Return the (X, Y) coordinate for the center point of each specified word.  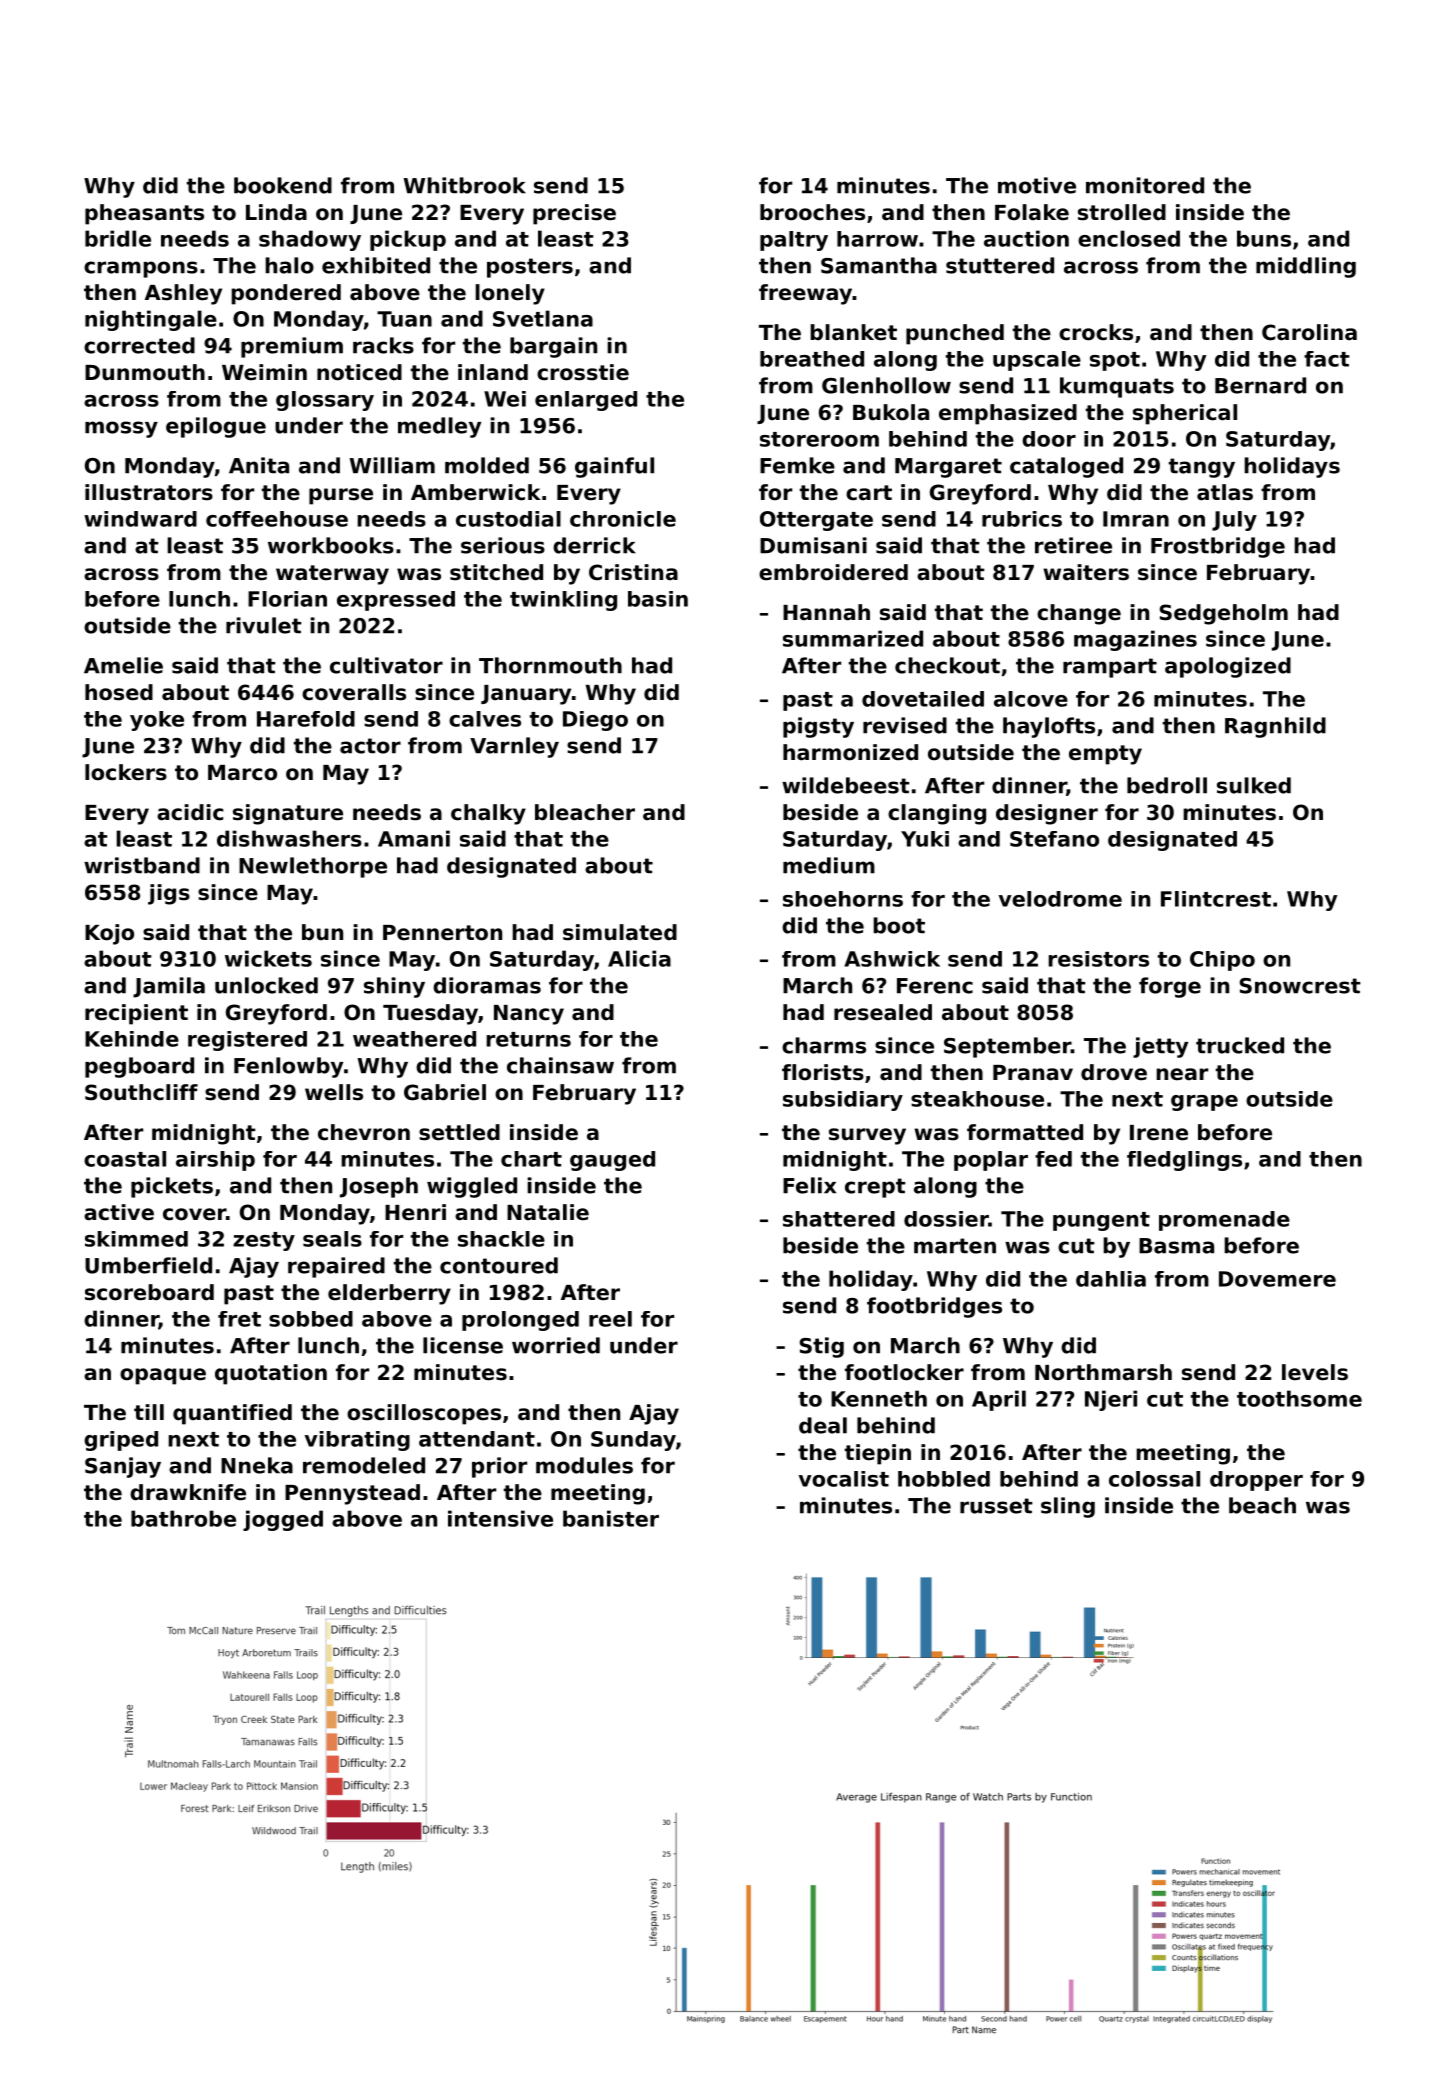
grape (1204, 1103)
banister (611, 1518)
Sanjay (123, 1467)
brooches (812, 212)
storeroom (819, 439)
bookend (283, 185)
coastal (125, 1159)
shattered (839, 1219)
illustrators (149, 492)
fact (1326, 359)
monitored (1145, 185)
